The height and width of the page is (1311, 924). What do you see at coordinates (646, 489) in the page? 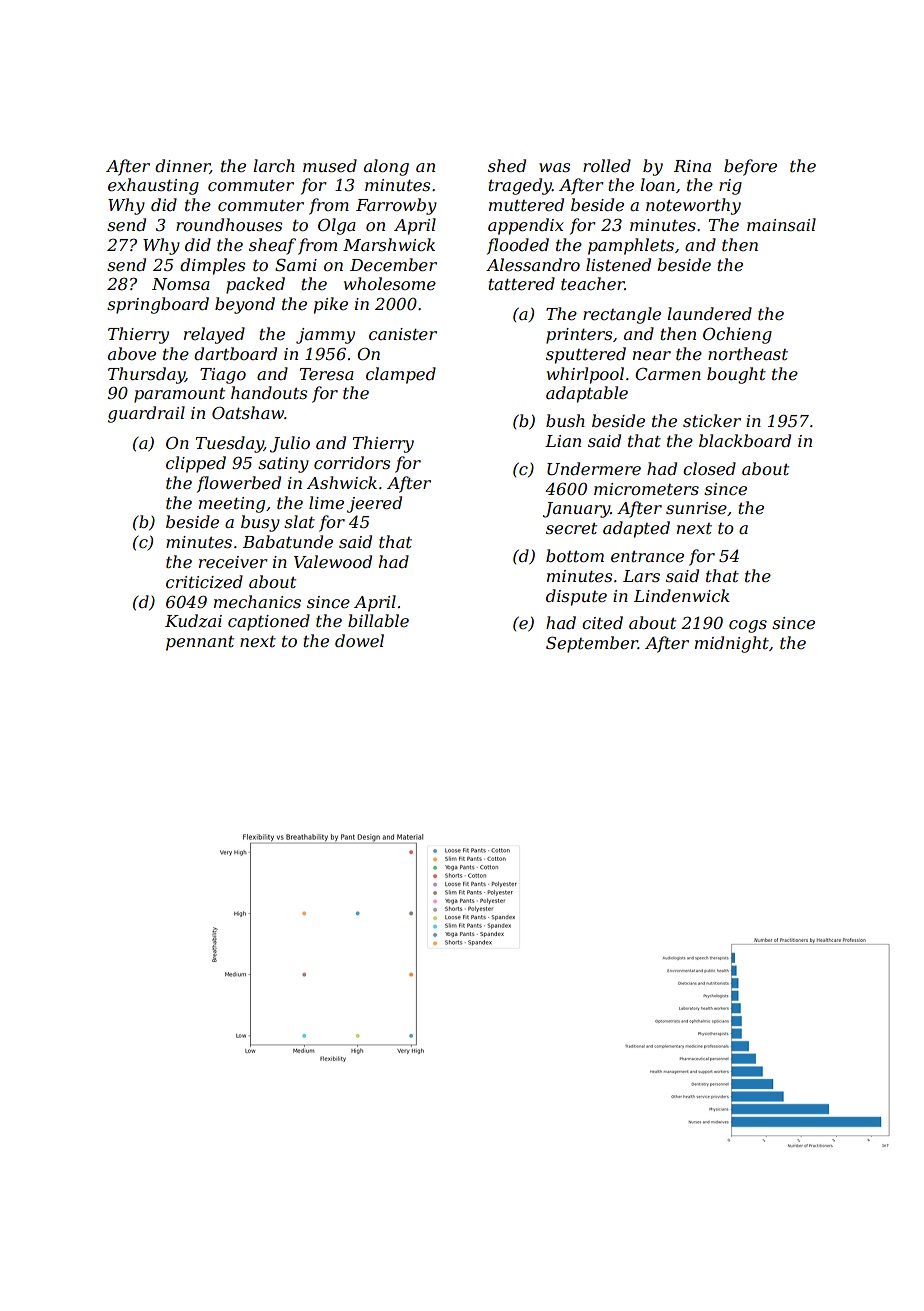
I see `micrometers` at bounding box center [646, 489].
